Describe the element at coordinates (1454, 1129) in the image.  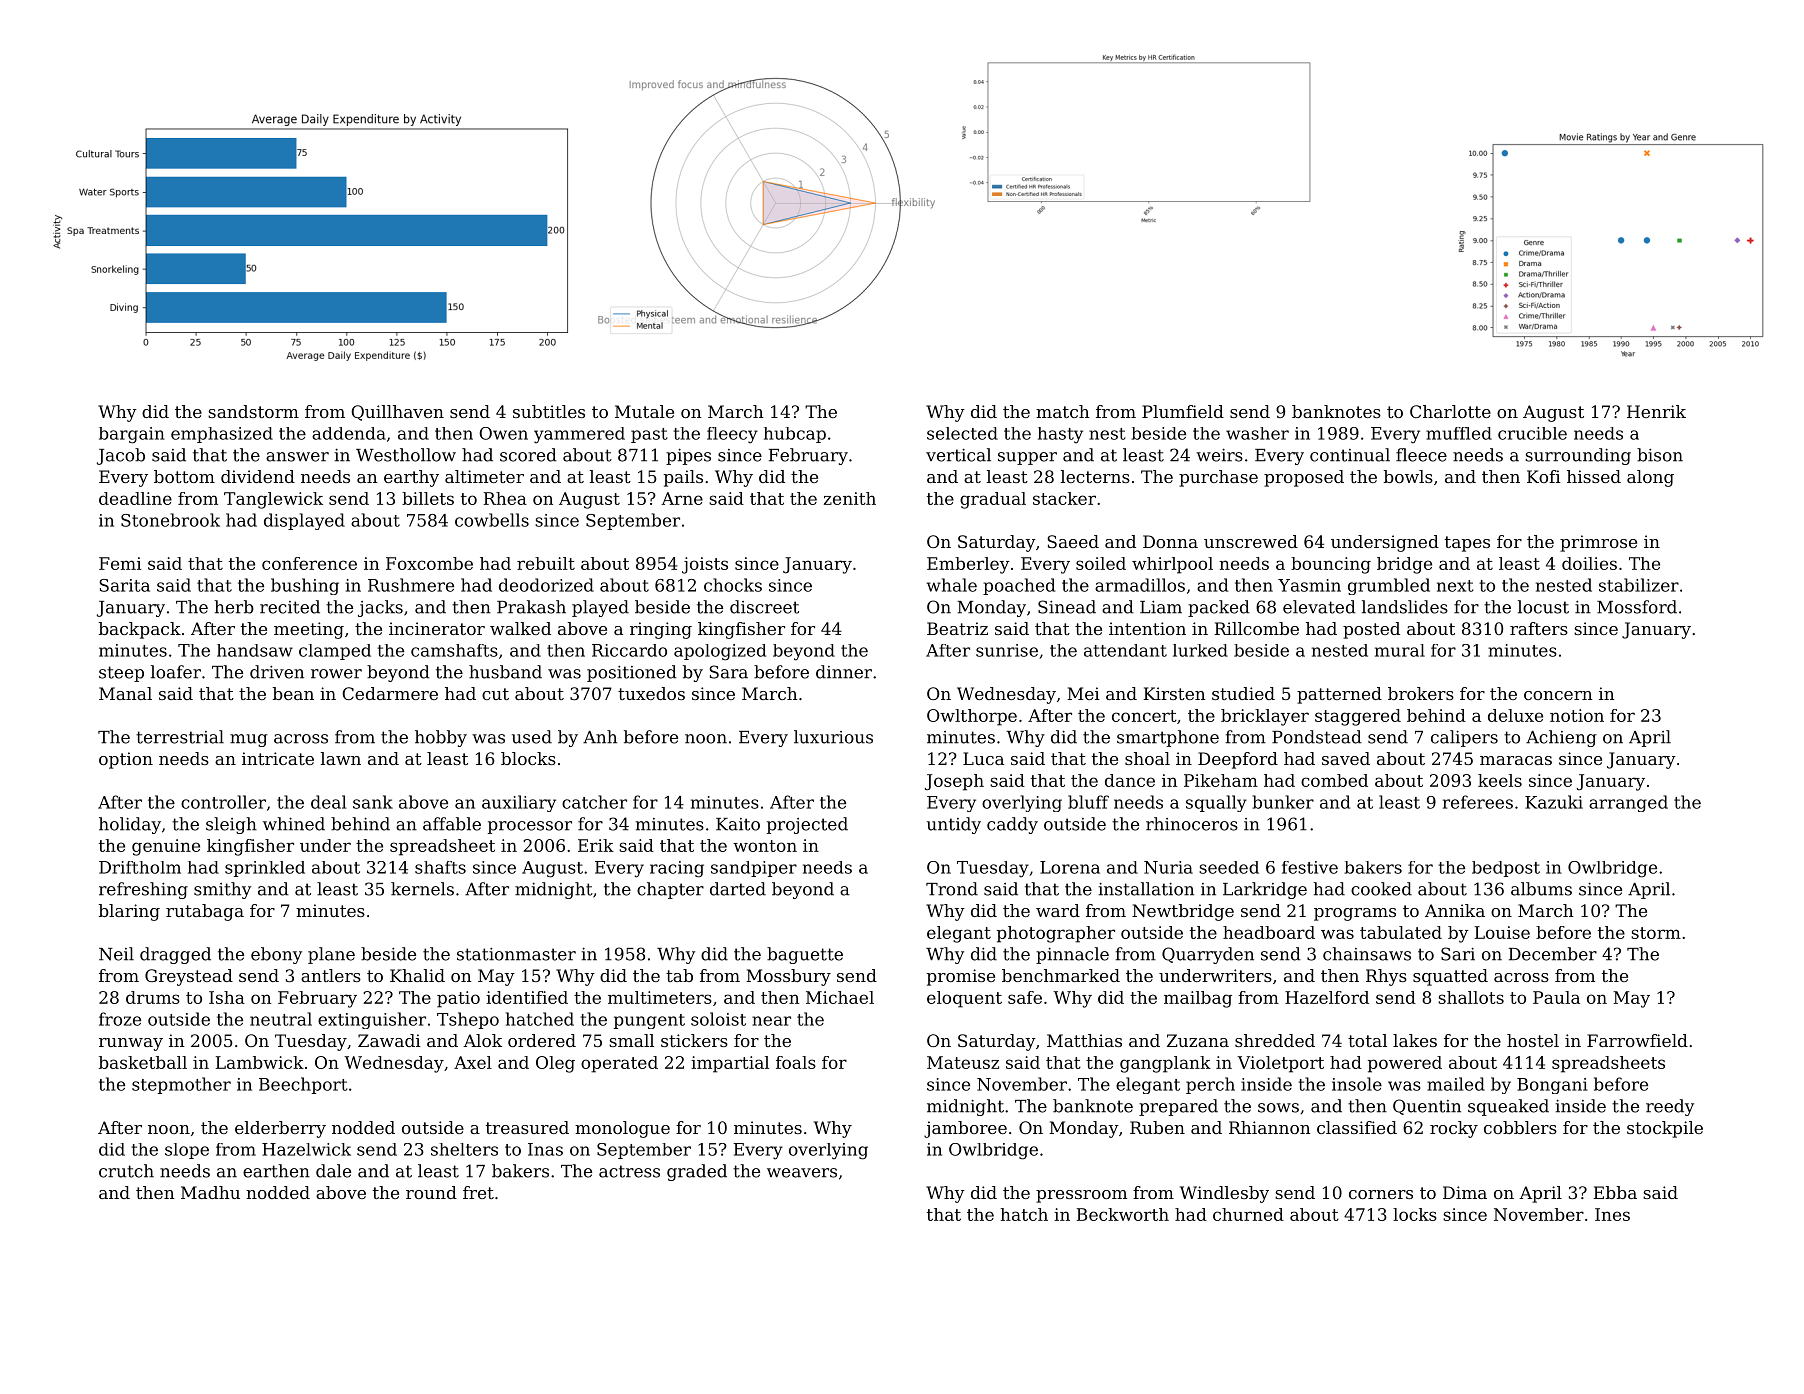
I see `rocky` at that location.
